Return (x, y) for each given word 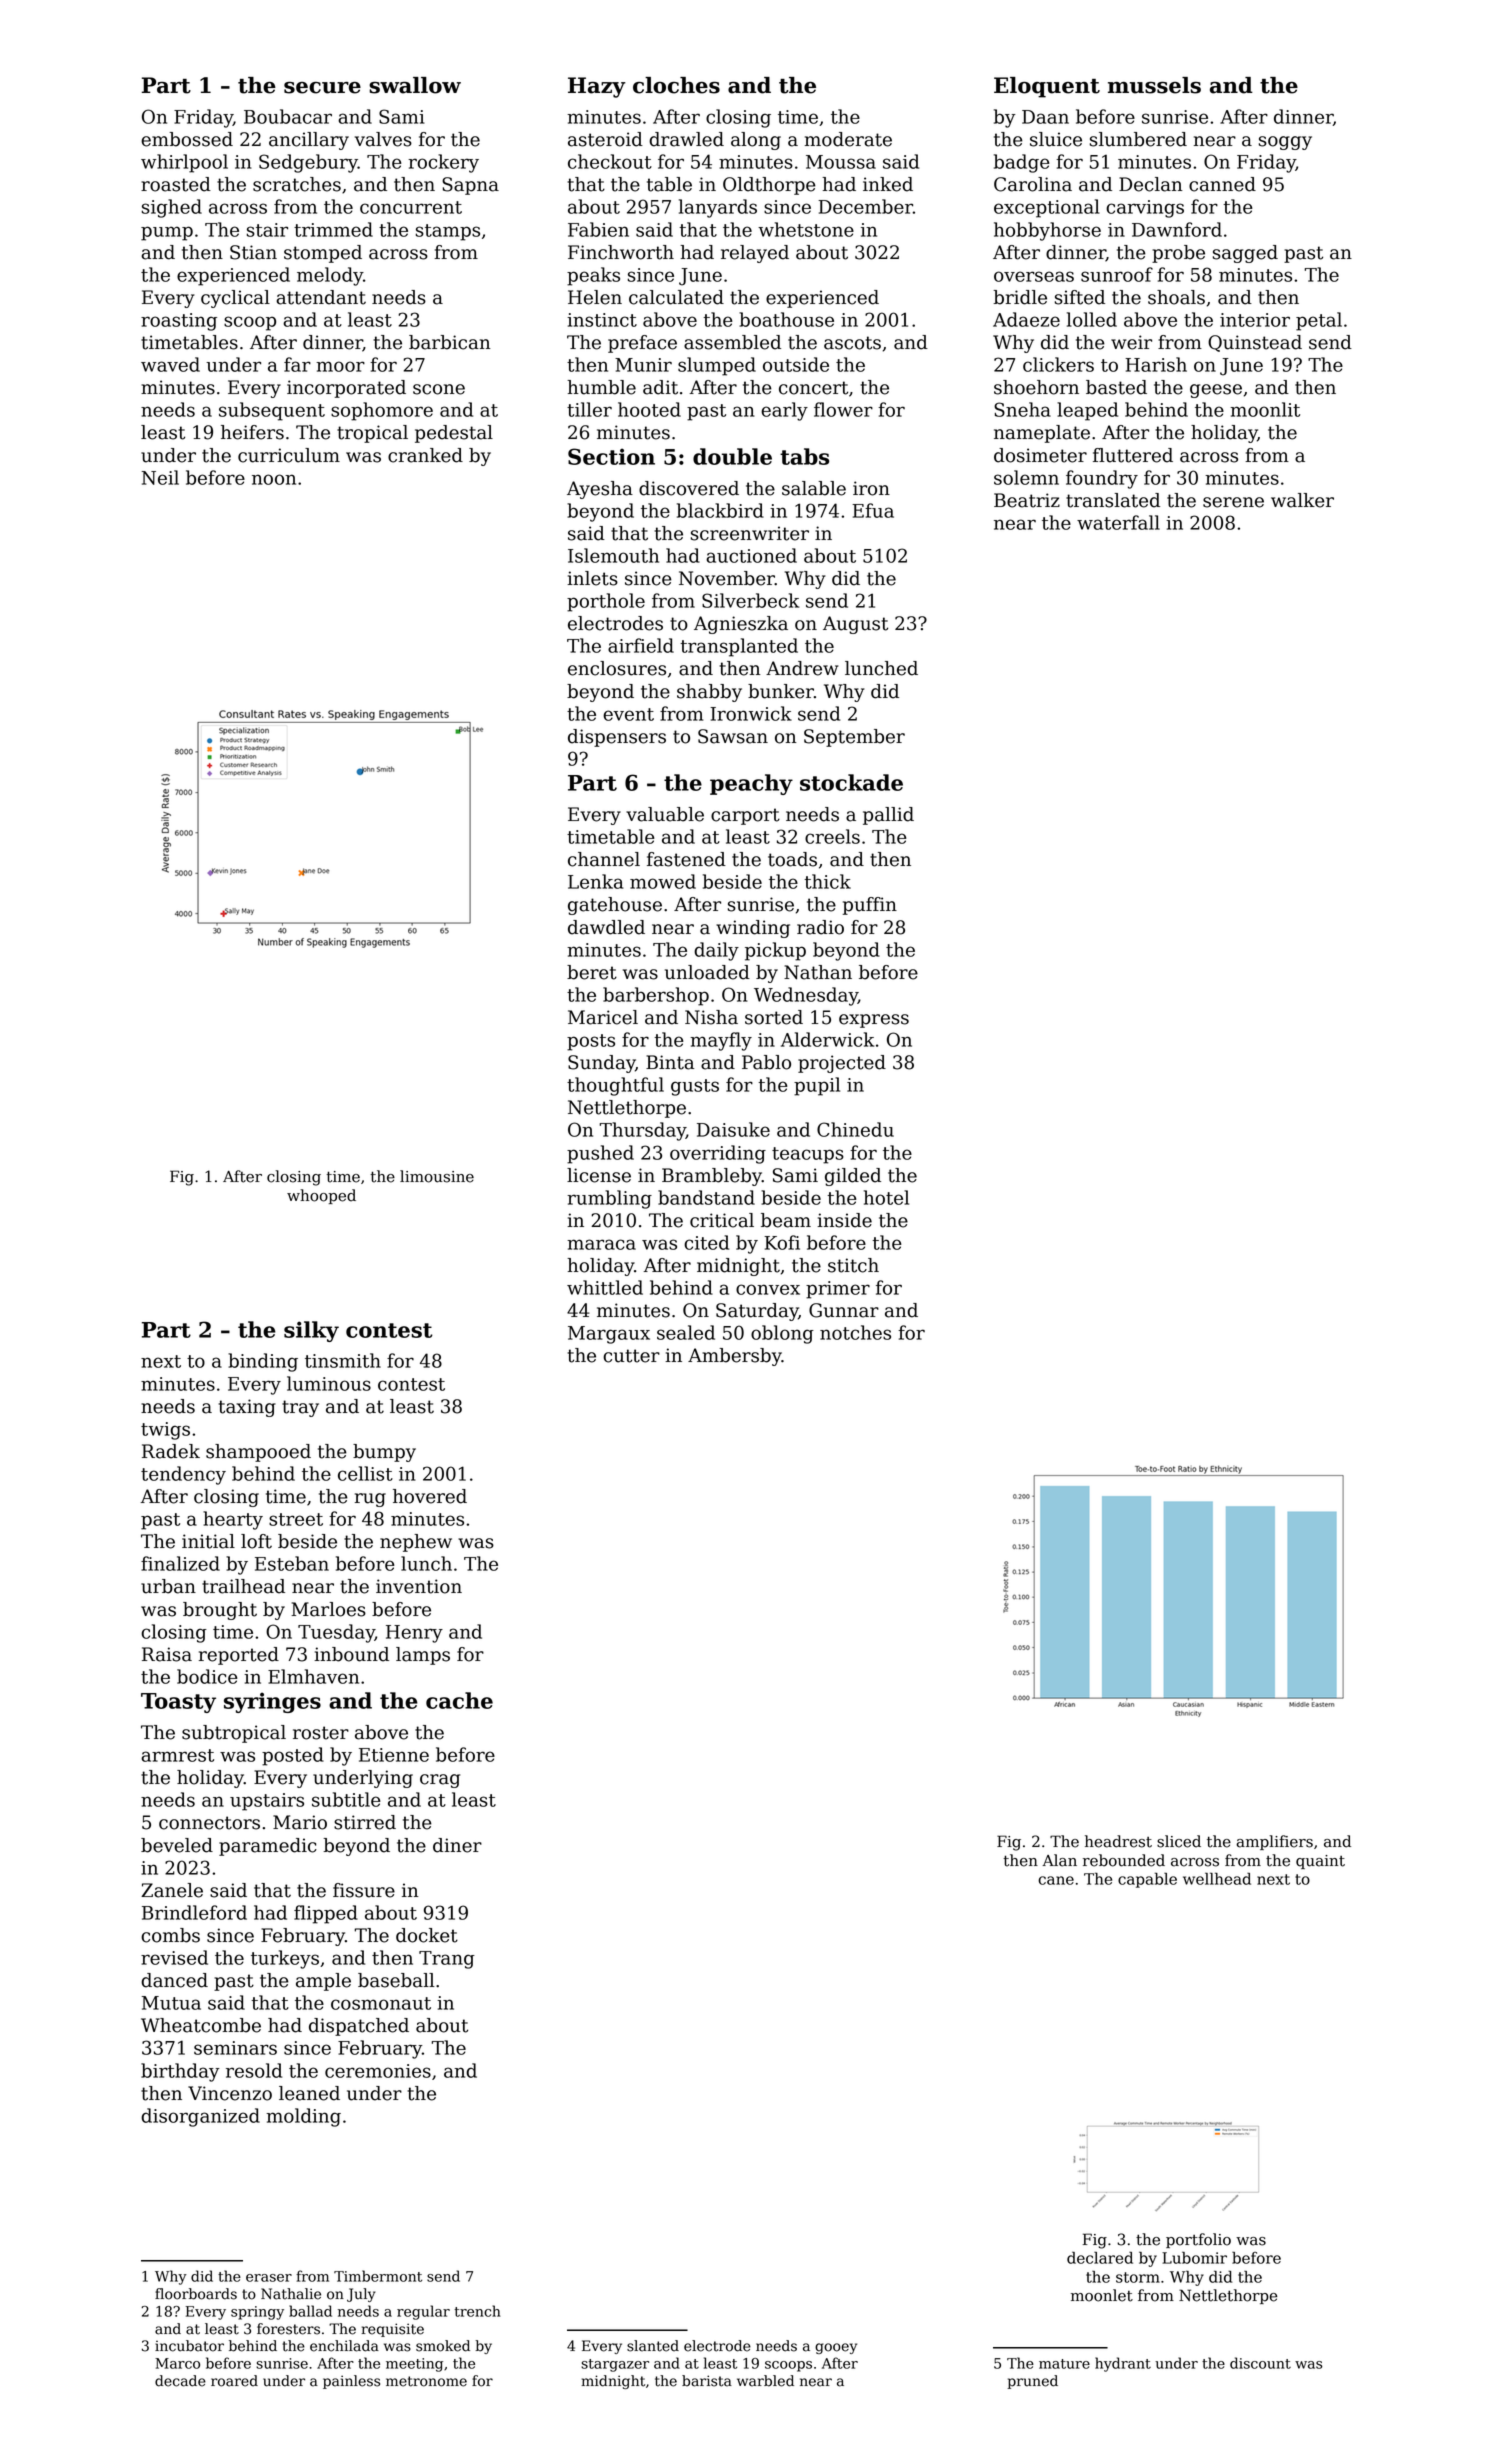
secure (322, 88)
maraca (601, 1244)
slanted (653, 2346)
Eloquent (1047, 87)
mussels (1154, 85)
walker (1302, 500)
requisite (392, 2330)
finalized (180, 1563)
